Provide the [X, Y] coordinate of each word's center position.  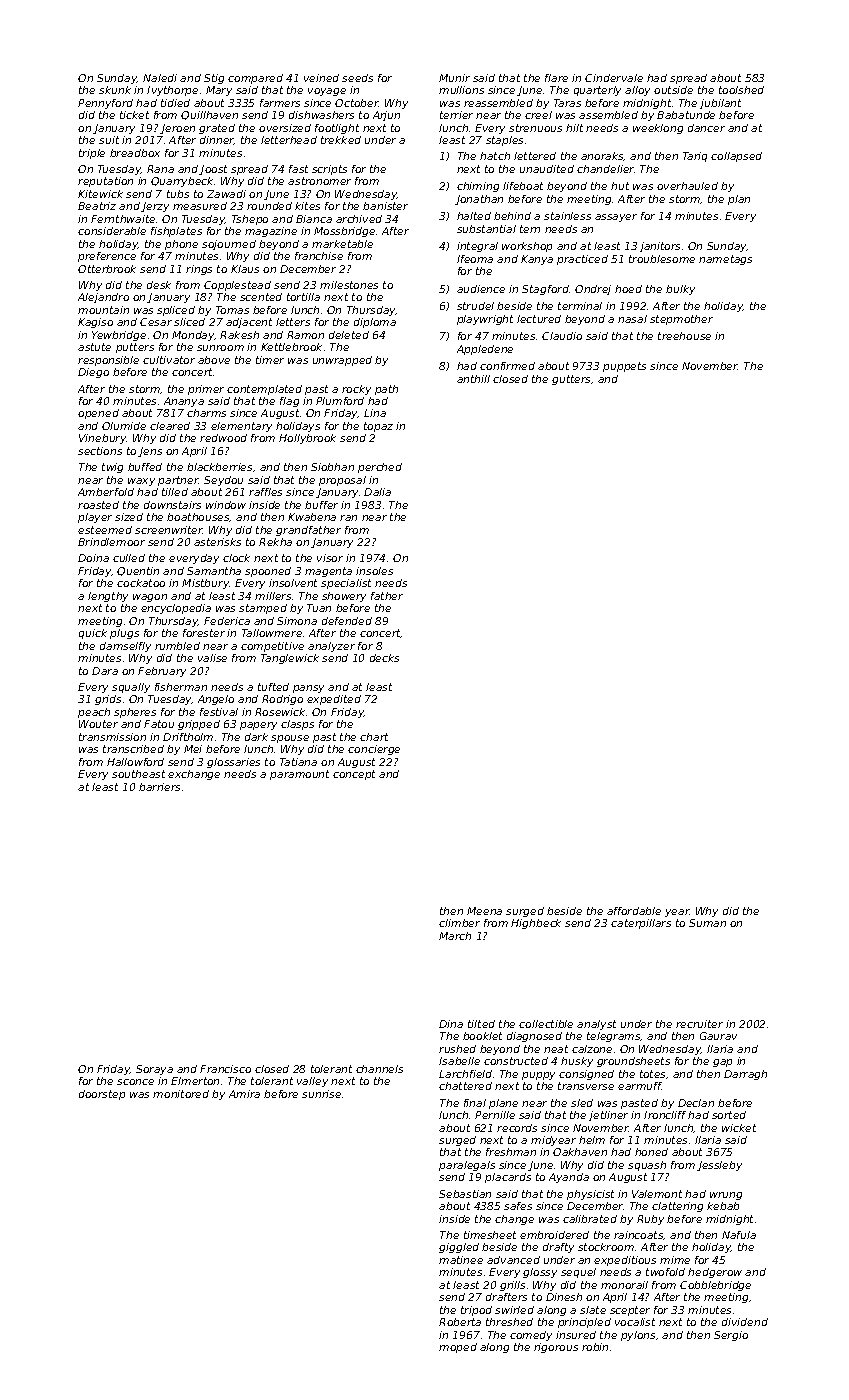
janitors [660, 247]
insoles [374, 571]
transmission [112, 737]
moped [458, 1348]
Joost [213, 170]
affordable [634, 911]
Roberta [460, 1322]
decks [384, 658]
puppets [624, 367]
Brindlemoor [111, 542]
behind [512, 216]
